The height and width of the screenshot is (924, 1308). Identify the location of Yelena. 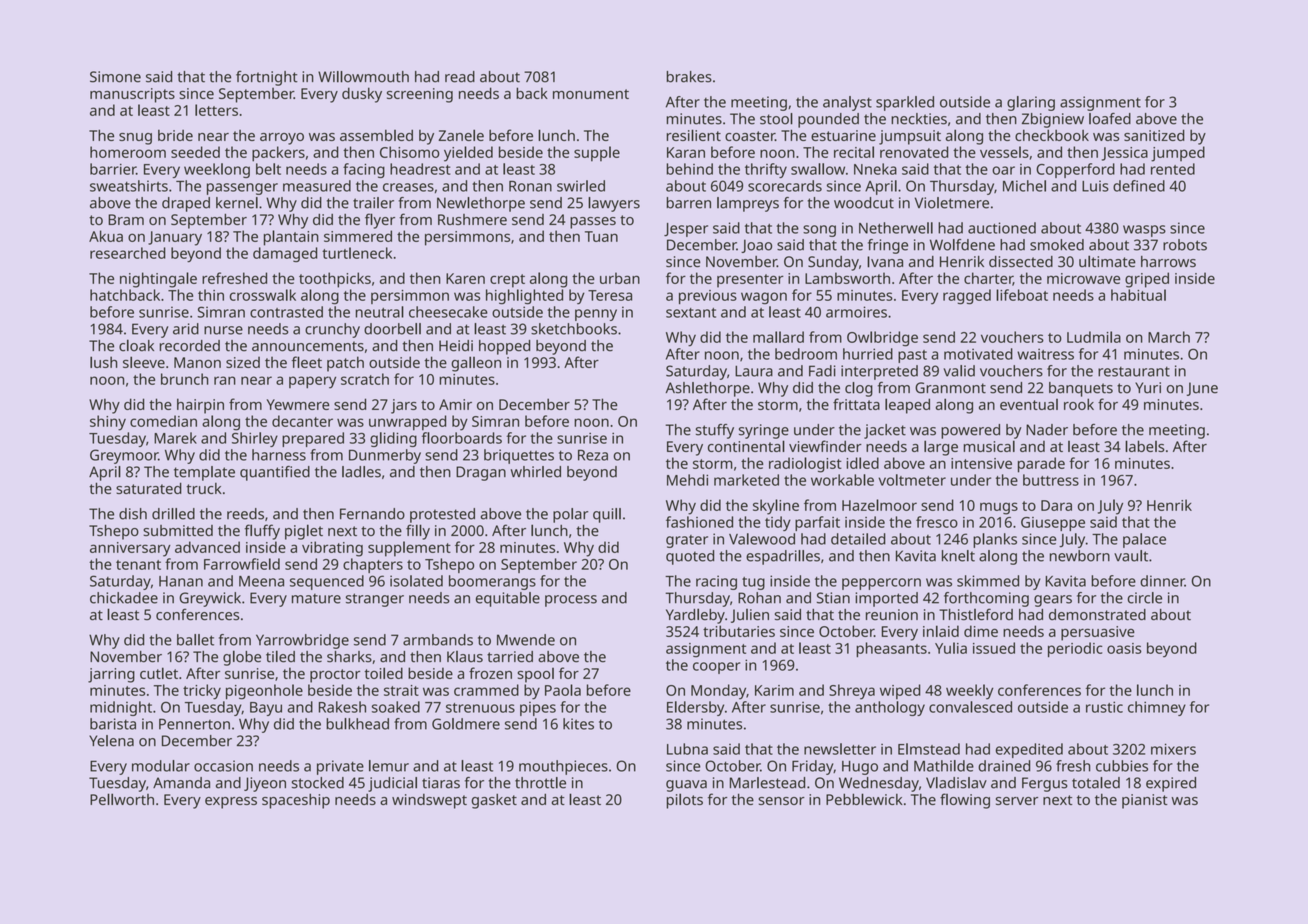
(111, 741).
